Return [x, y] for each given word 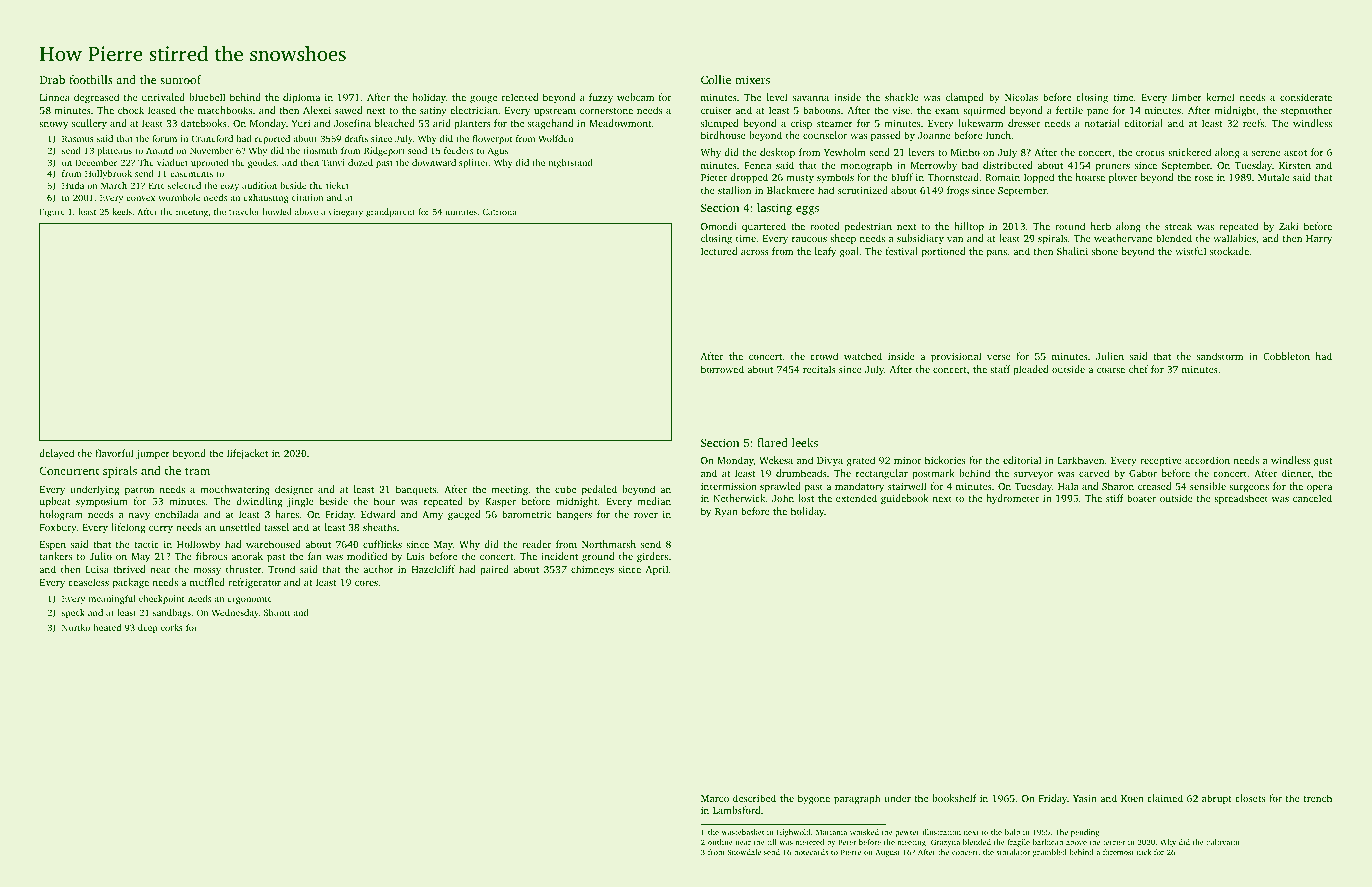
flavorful [114, 453]
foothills [91, 79]
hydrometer [1013, 499]
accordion [1207, 460]
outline [720, 842]
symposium [102, 503]
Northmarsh [609, 544]
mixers [752, 79]
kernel [1220, 97]
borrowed [722, 369]
